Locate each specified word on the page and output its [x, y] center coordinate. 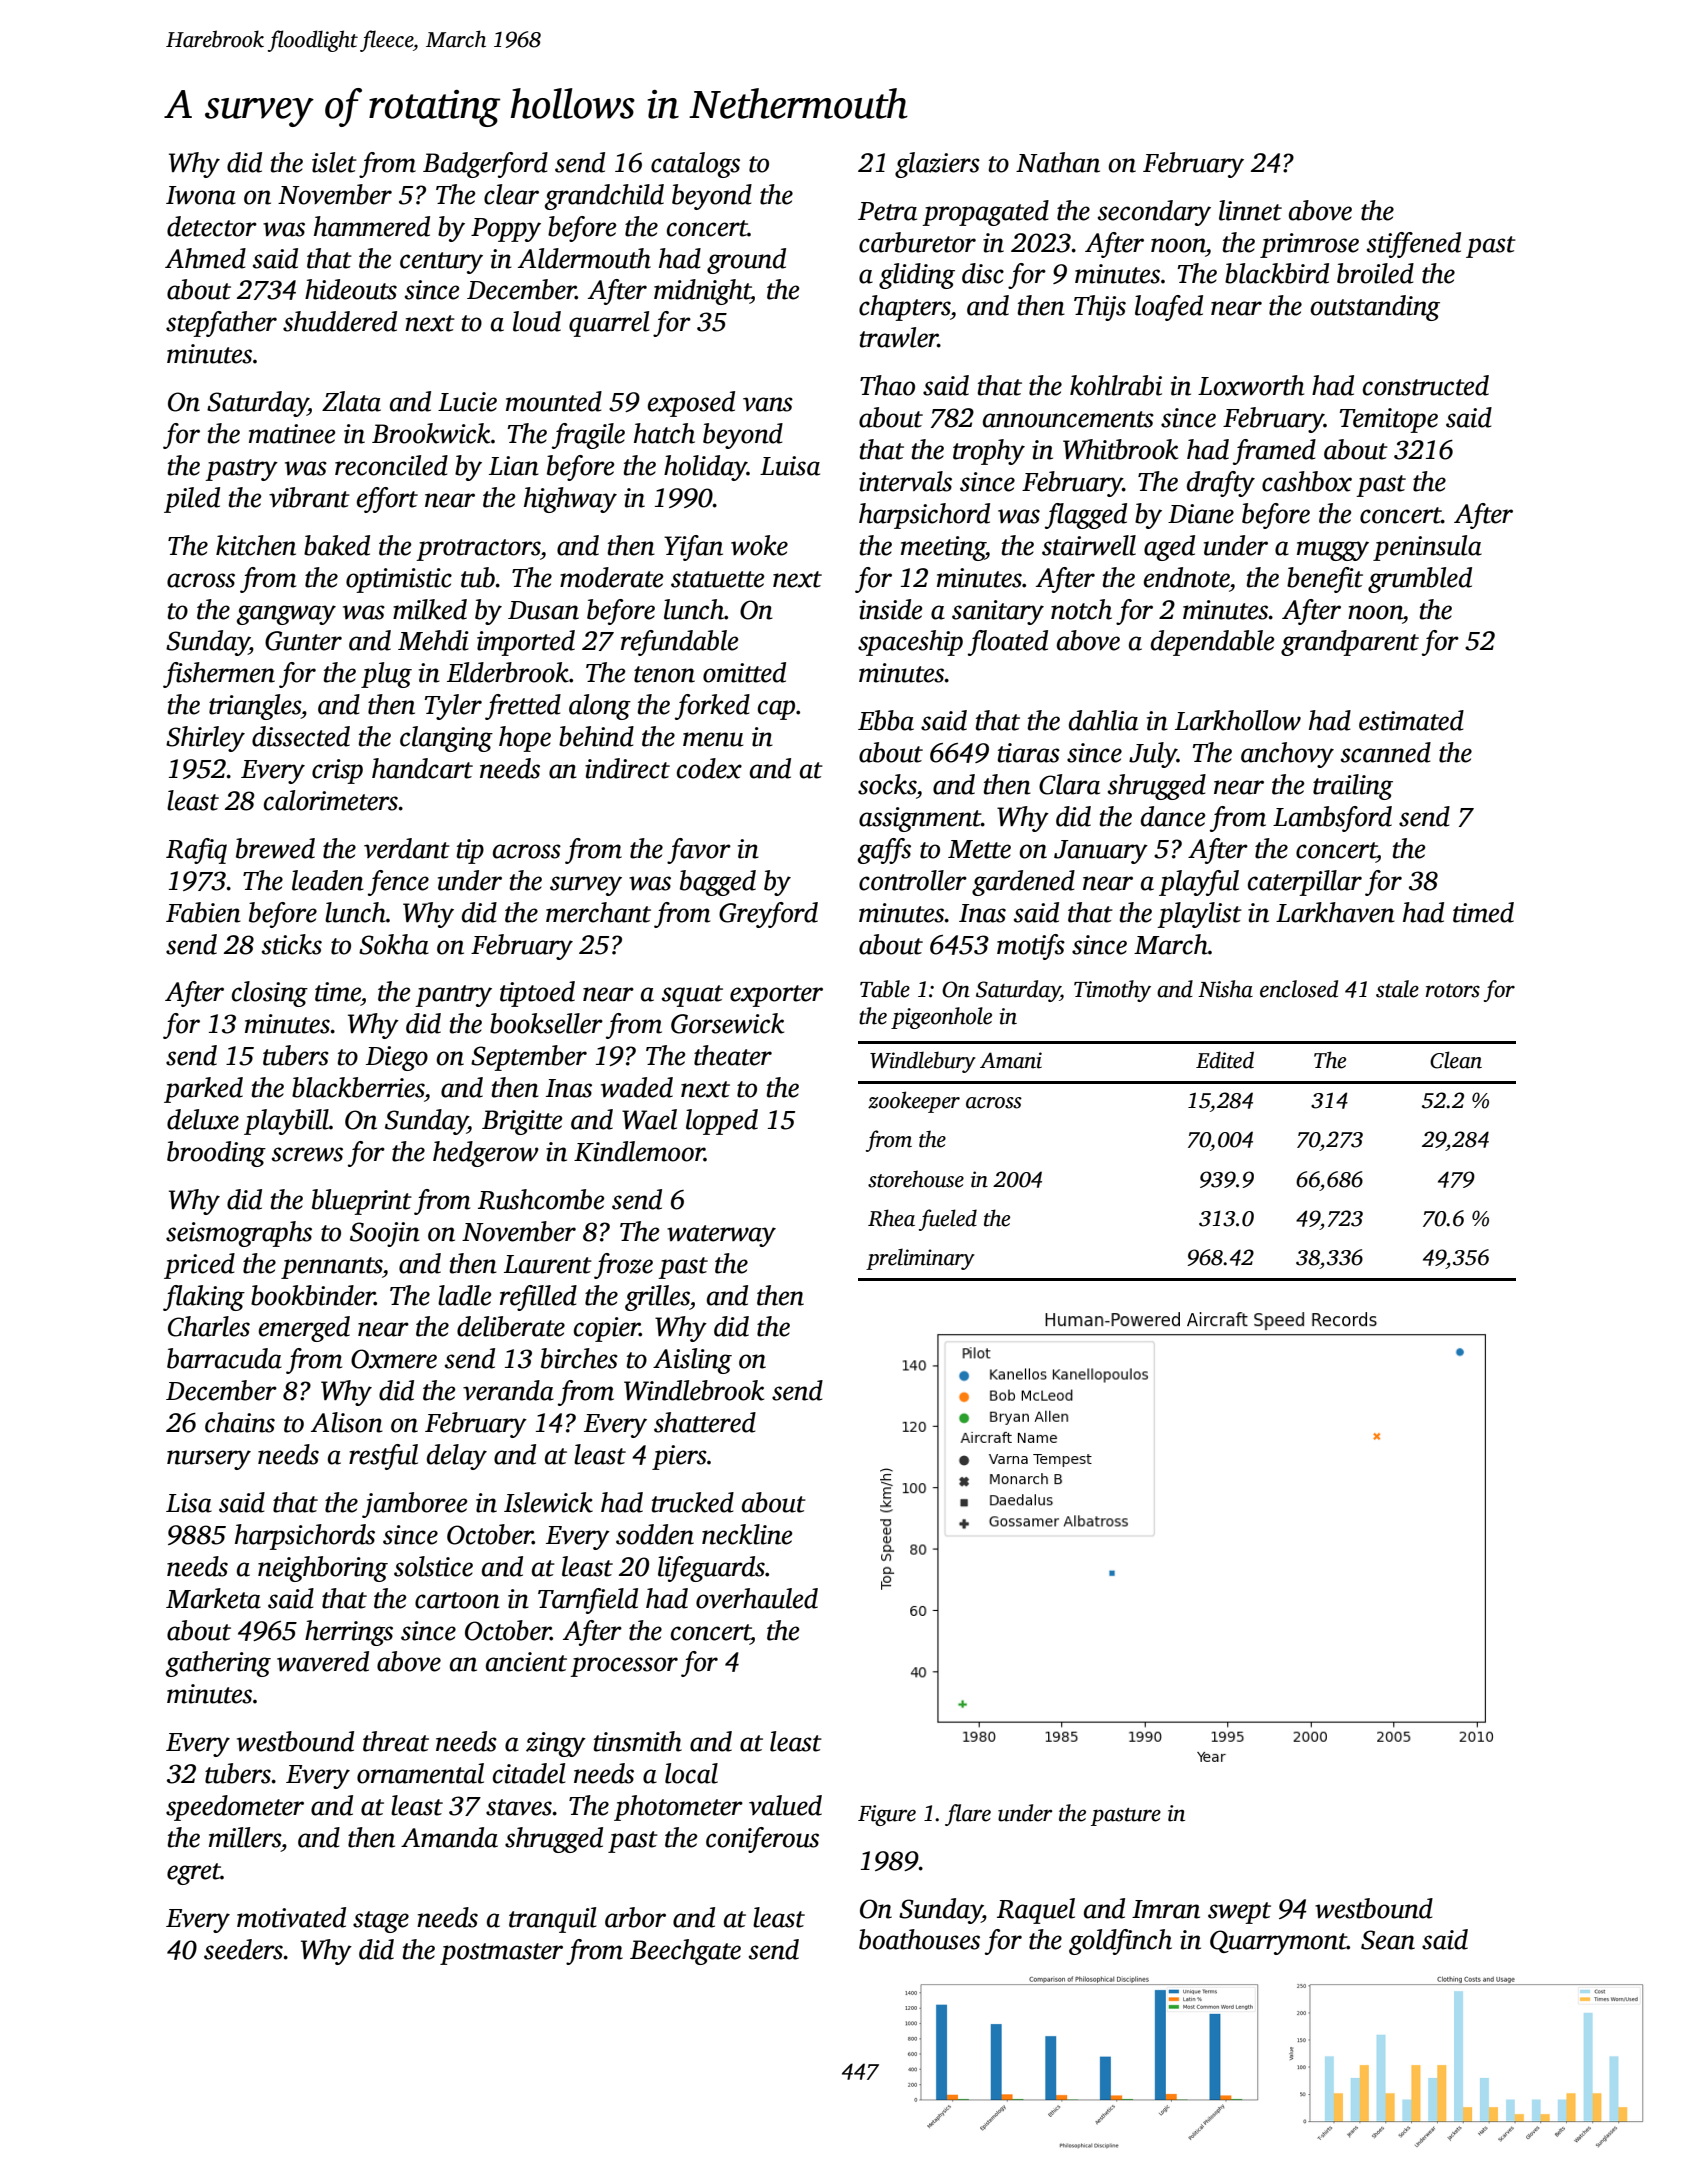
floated [1008, 643]
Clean [1456, 1060]
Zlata [351, 401]
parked [203, 1090]
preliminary [920, 1259]
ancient [526, 1662]
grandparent [1350, 643]
